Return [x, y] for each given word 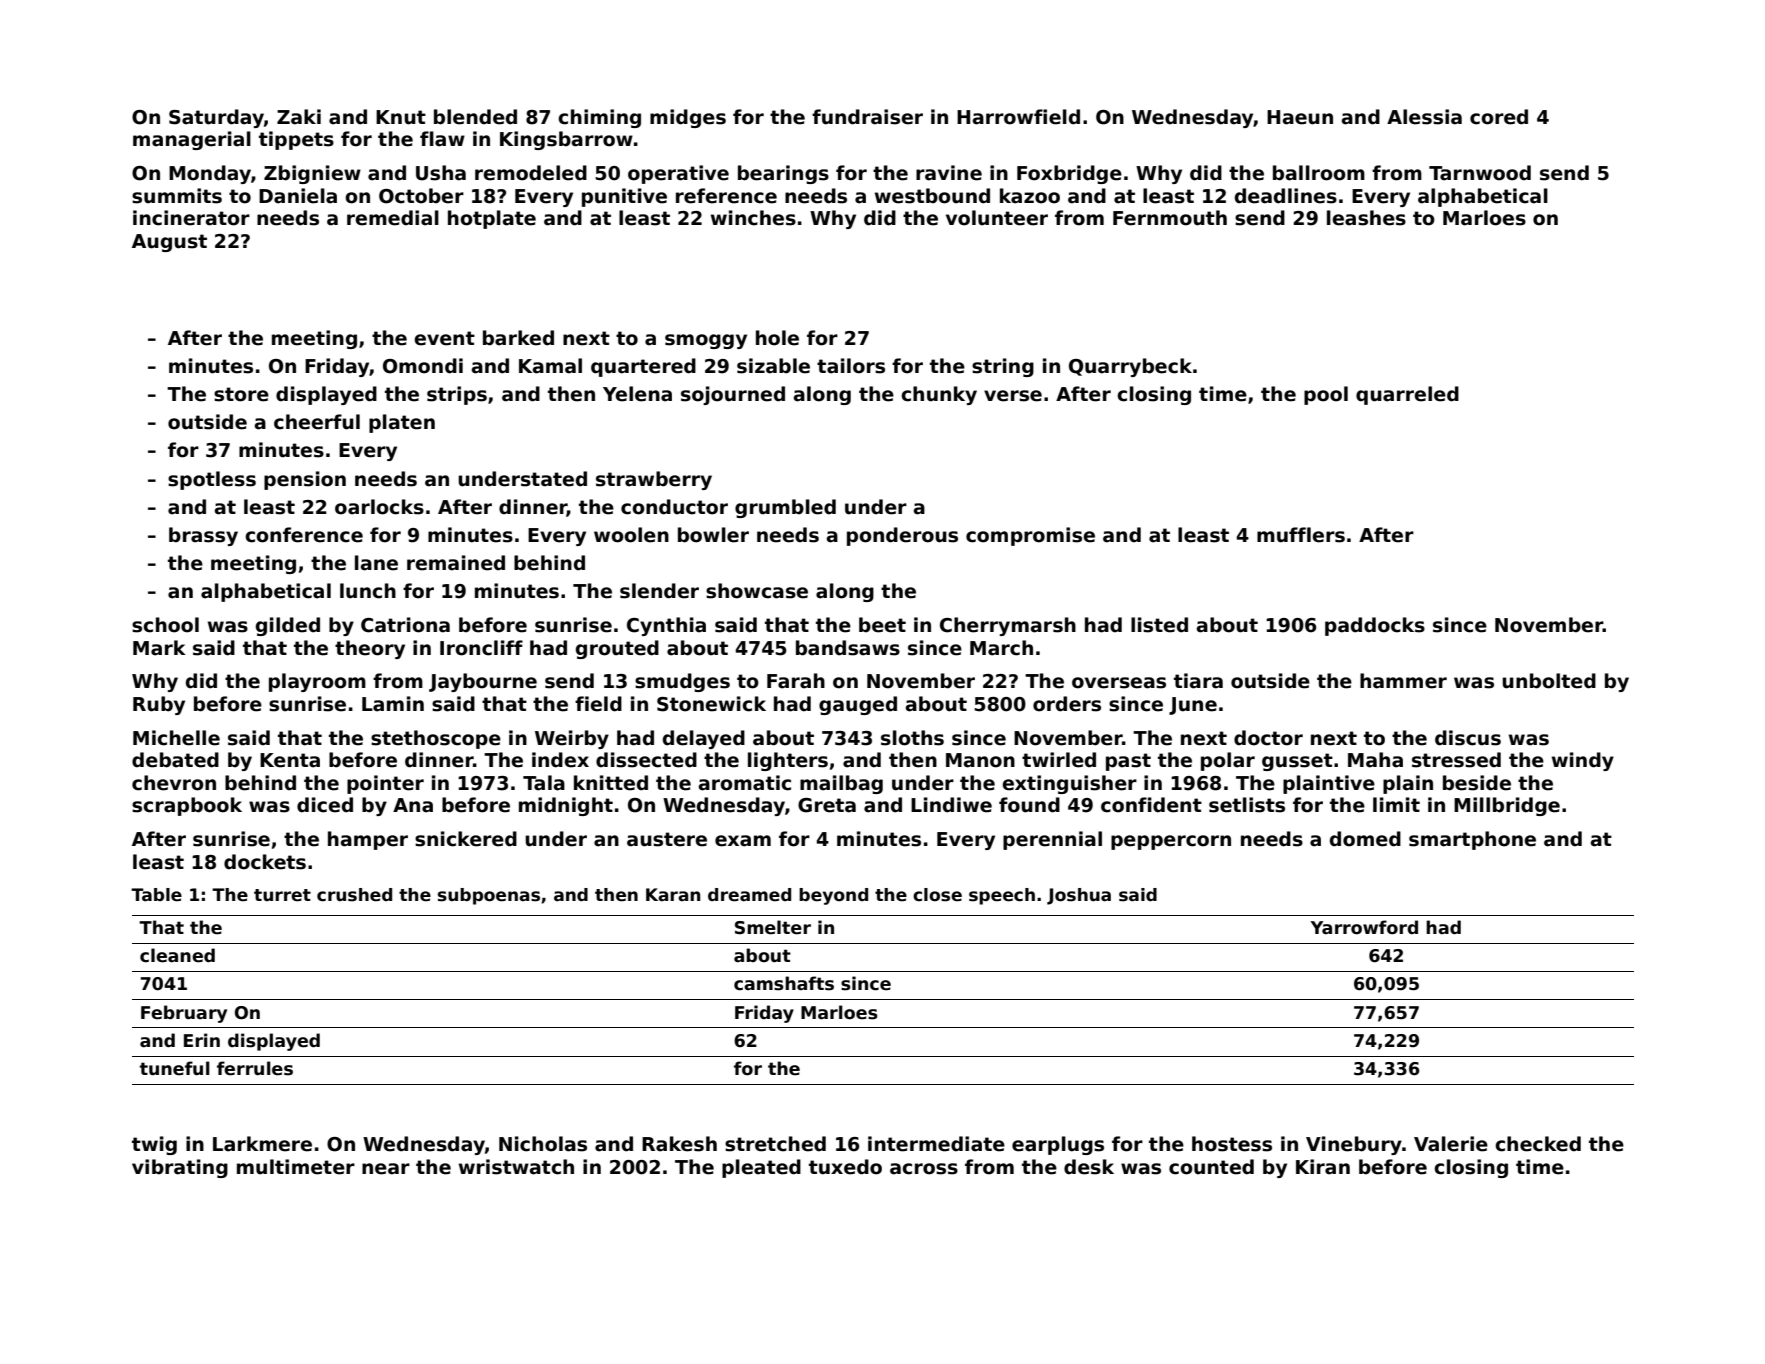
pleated [761, 1168]
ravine [949, 173]
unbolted [1549, 681]
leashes [1366, 218]
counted [1211, 1167]
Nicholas [543, 1144]
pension [305, 480]
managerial [192, 140]
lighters [788, 761]
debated [175, 760]
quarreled [1407, 395]
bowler [713, 535]
